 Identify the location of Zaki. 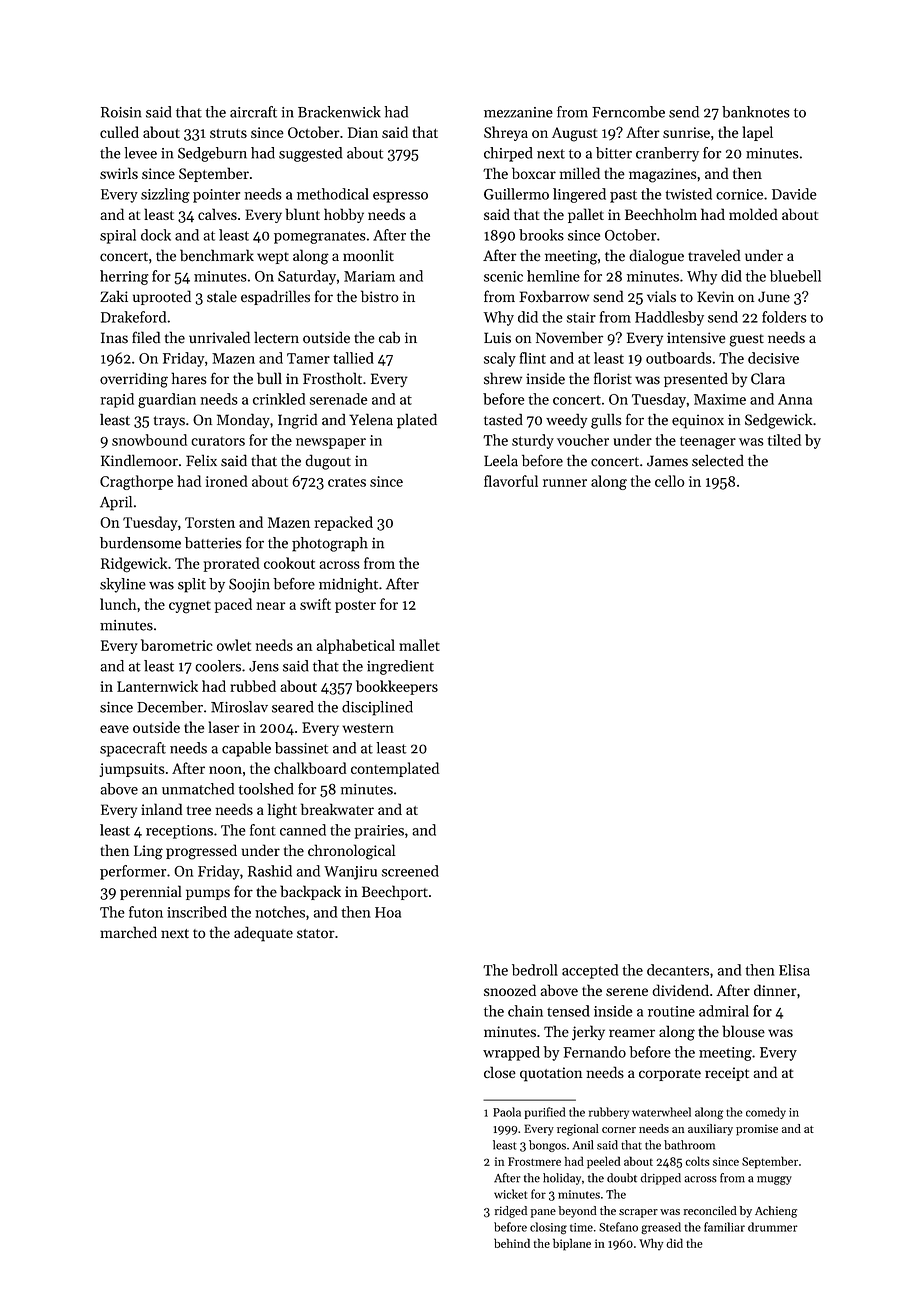
(114, 296).
